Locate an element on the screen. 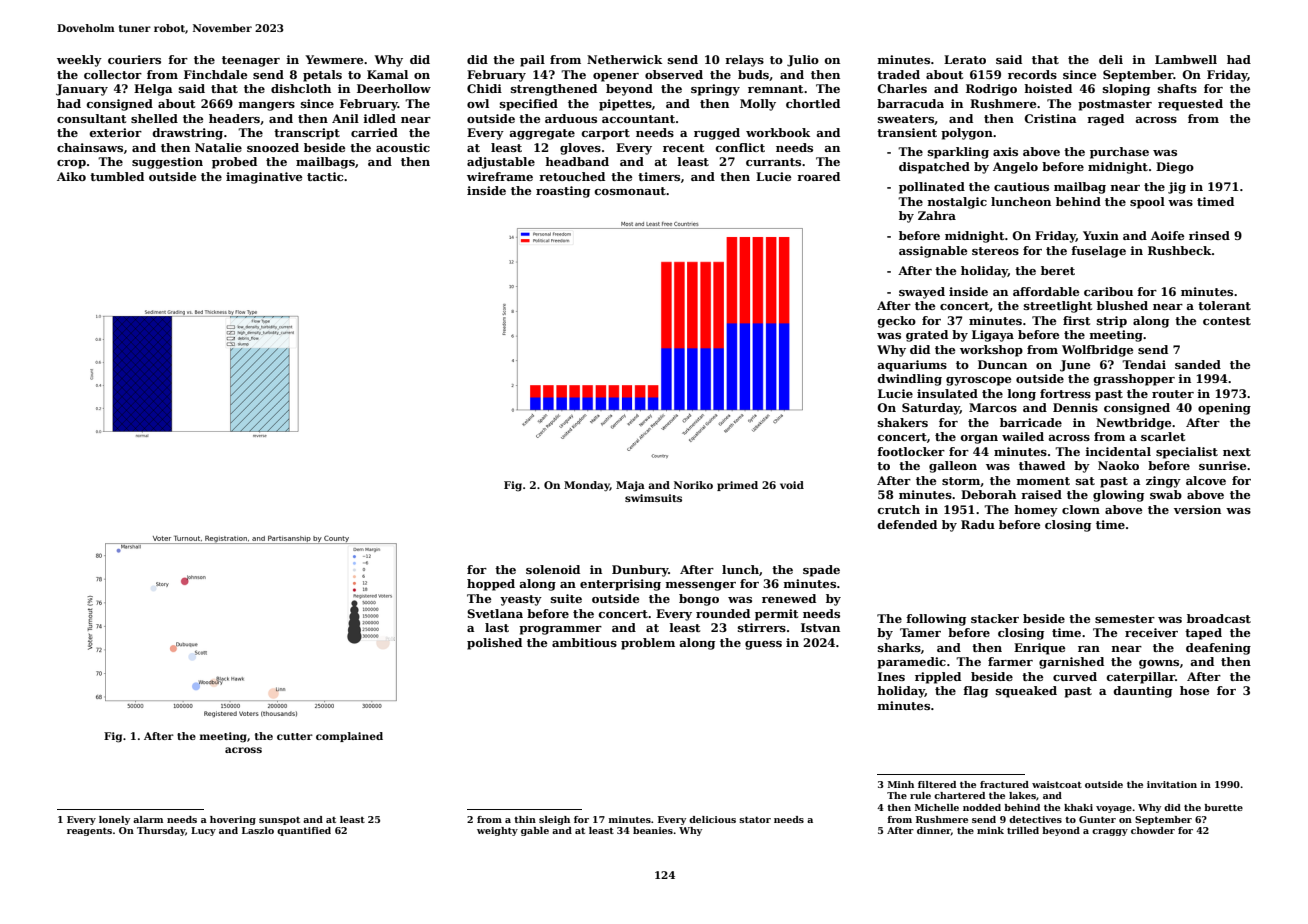 This screenshot has width=1308, height=924. rinsed is located at coordinates (1209, 235).
